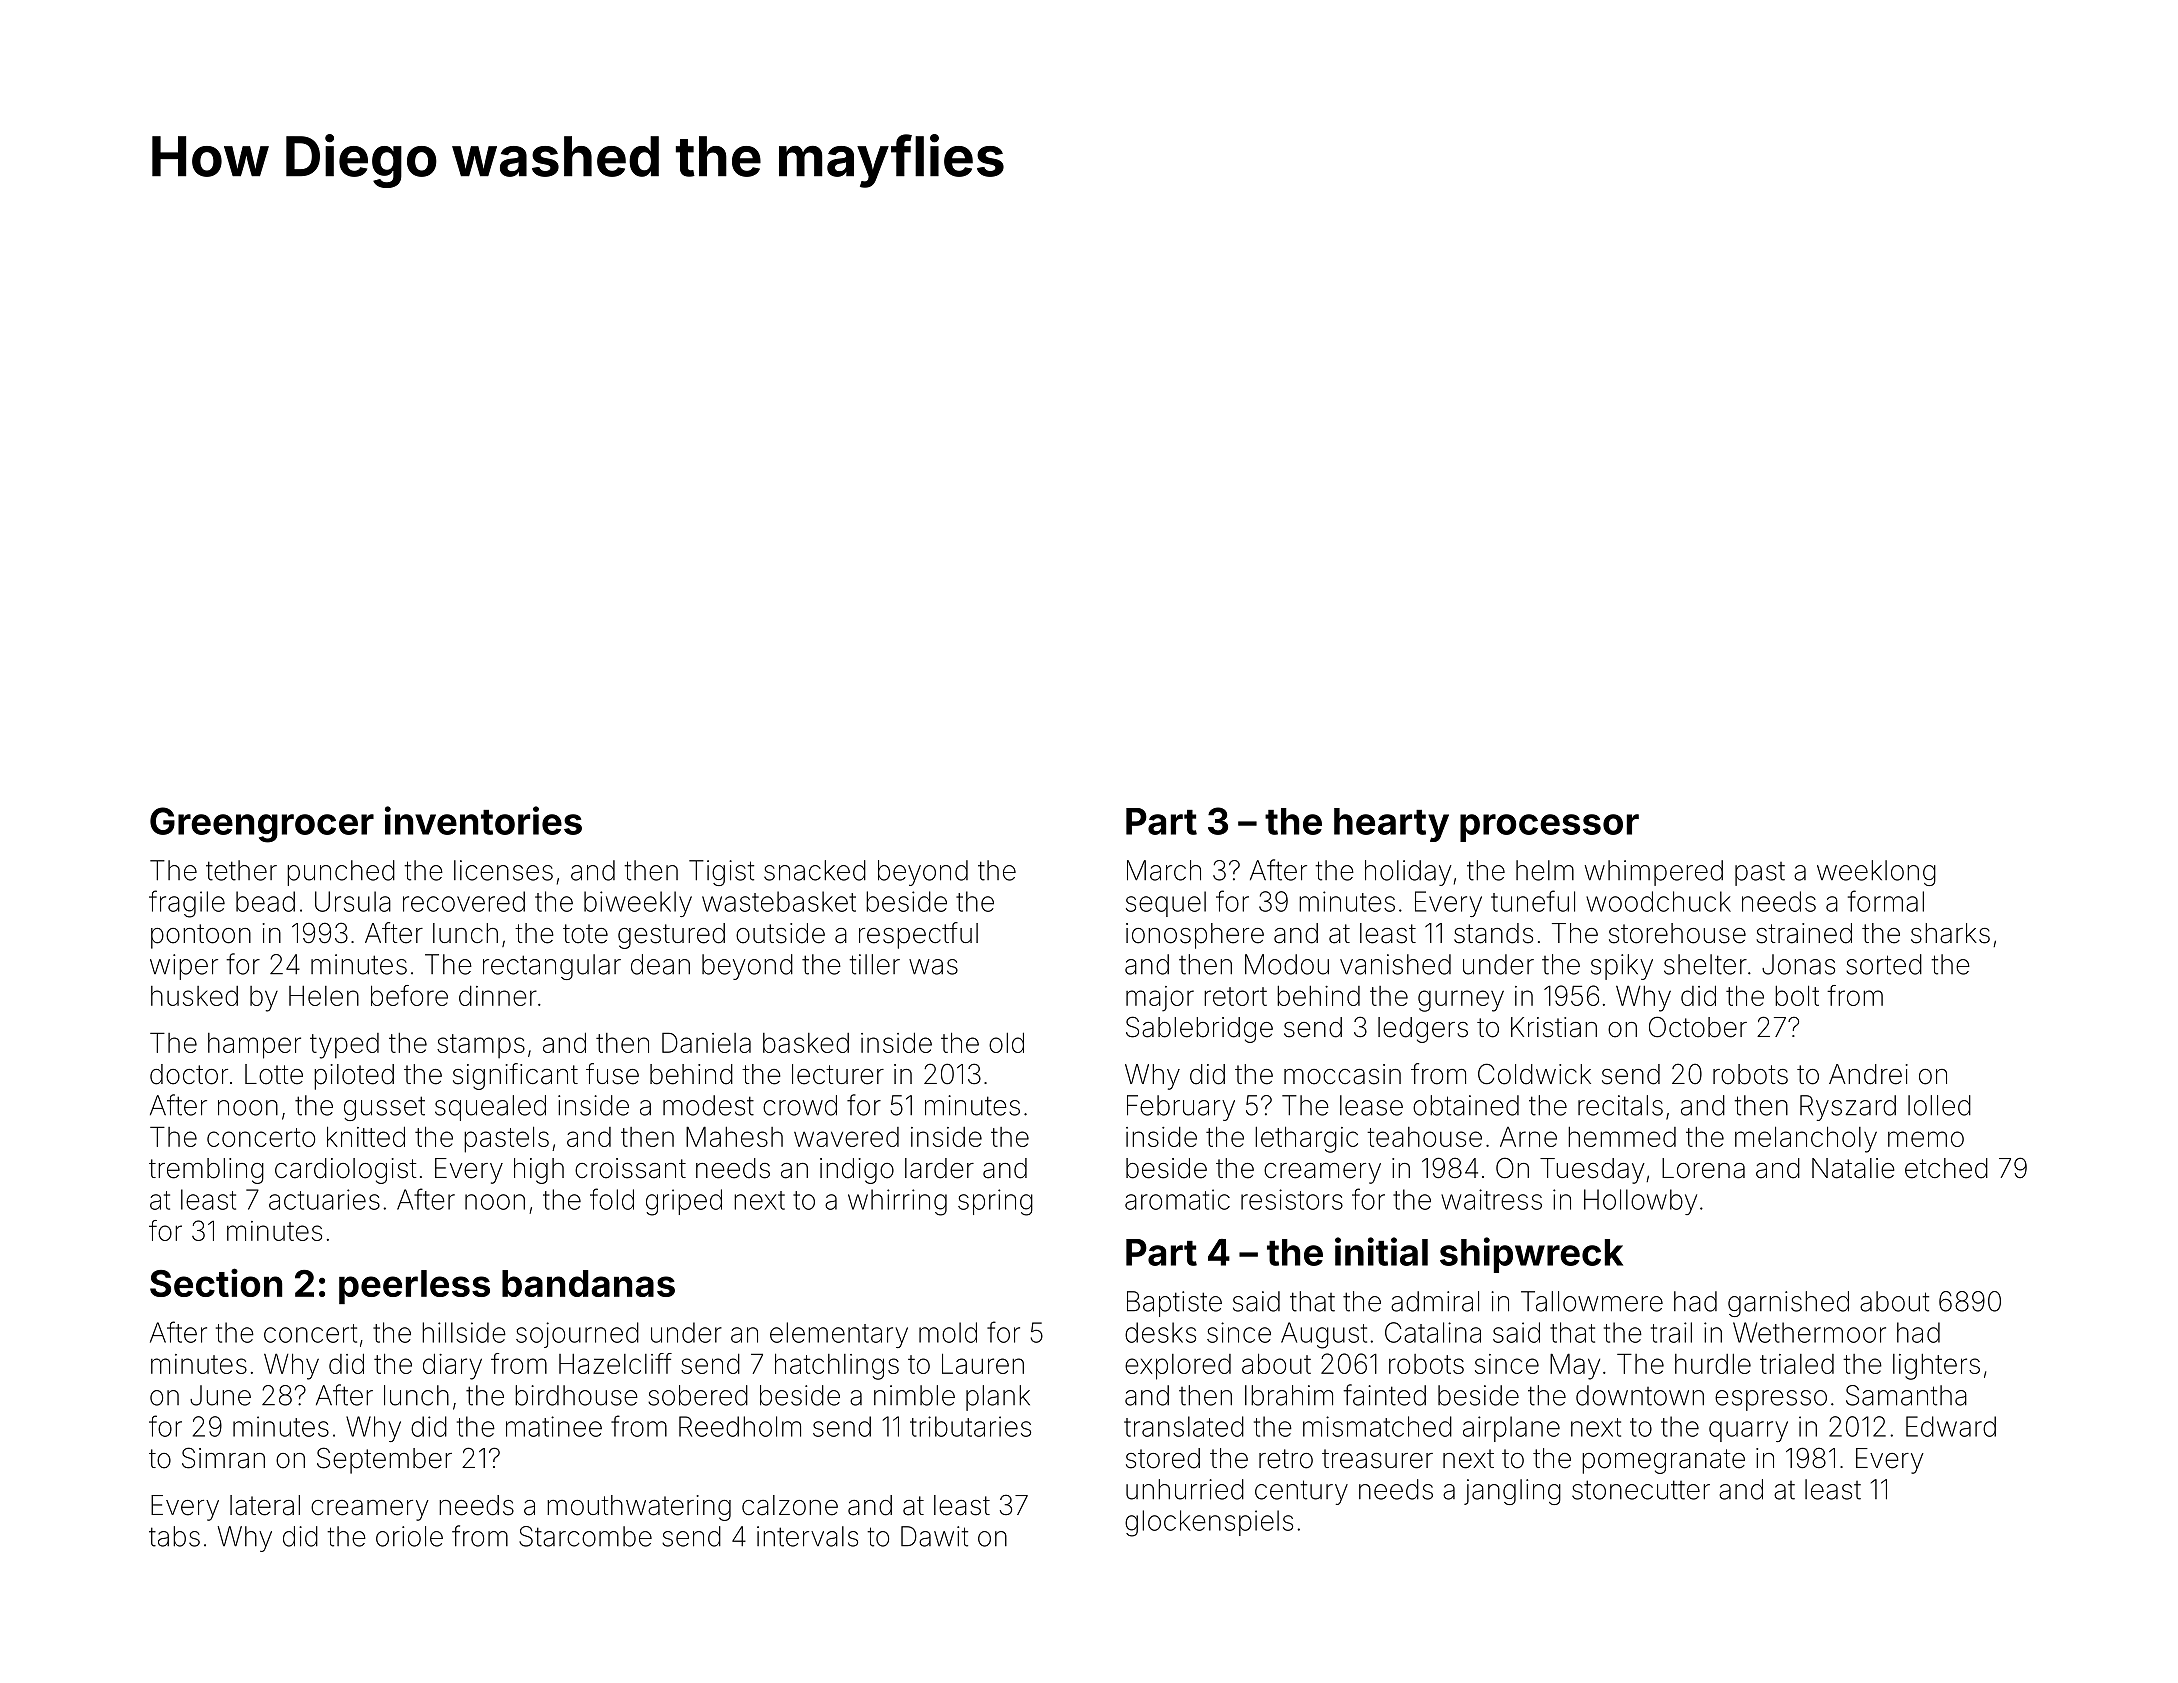  What do you see at coordinates (354, 1077) in the page?
I see `piloted` at bounding box center [354, 1077].
